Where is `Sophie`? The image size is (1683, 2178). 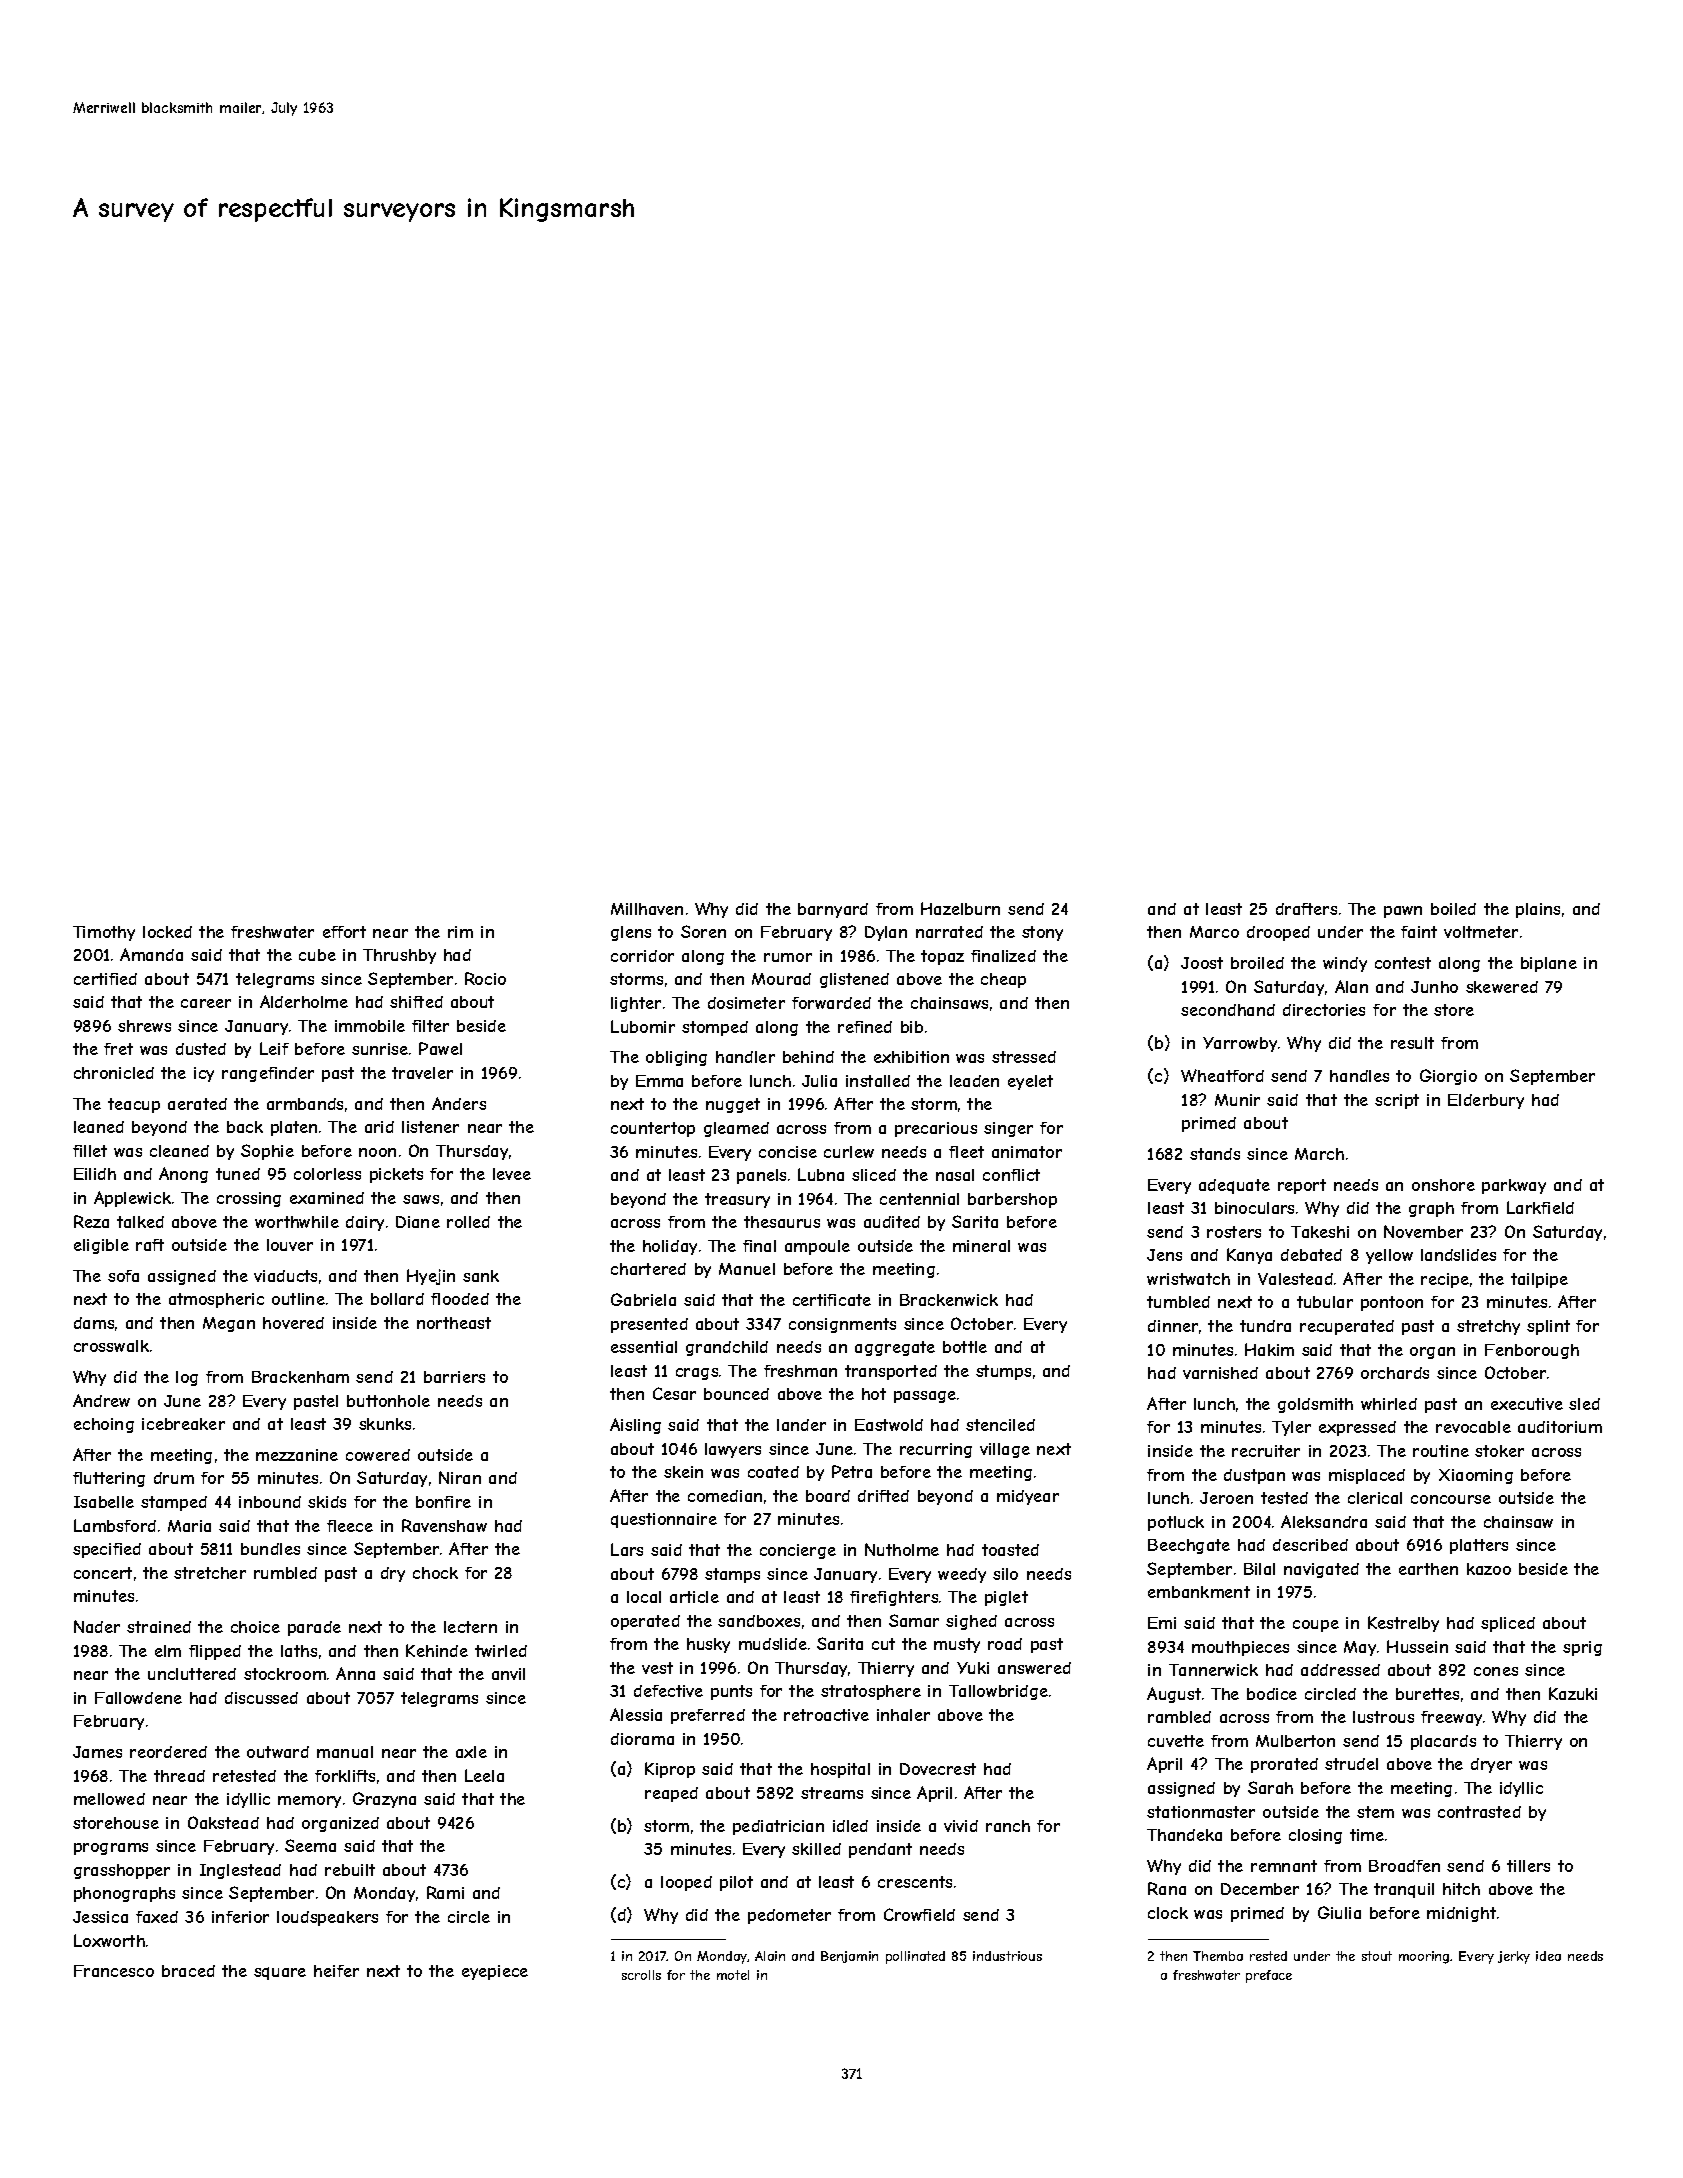
Sophie is located at coordinates (267, 1152).
